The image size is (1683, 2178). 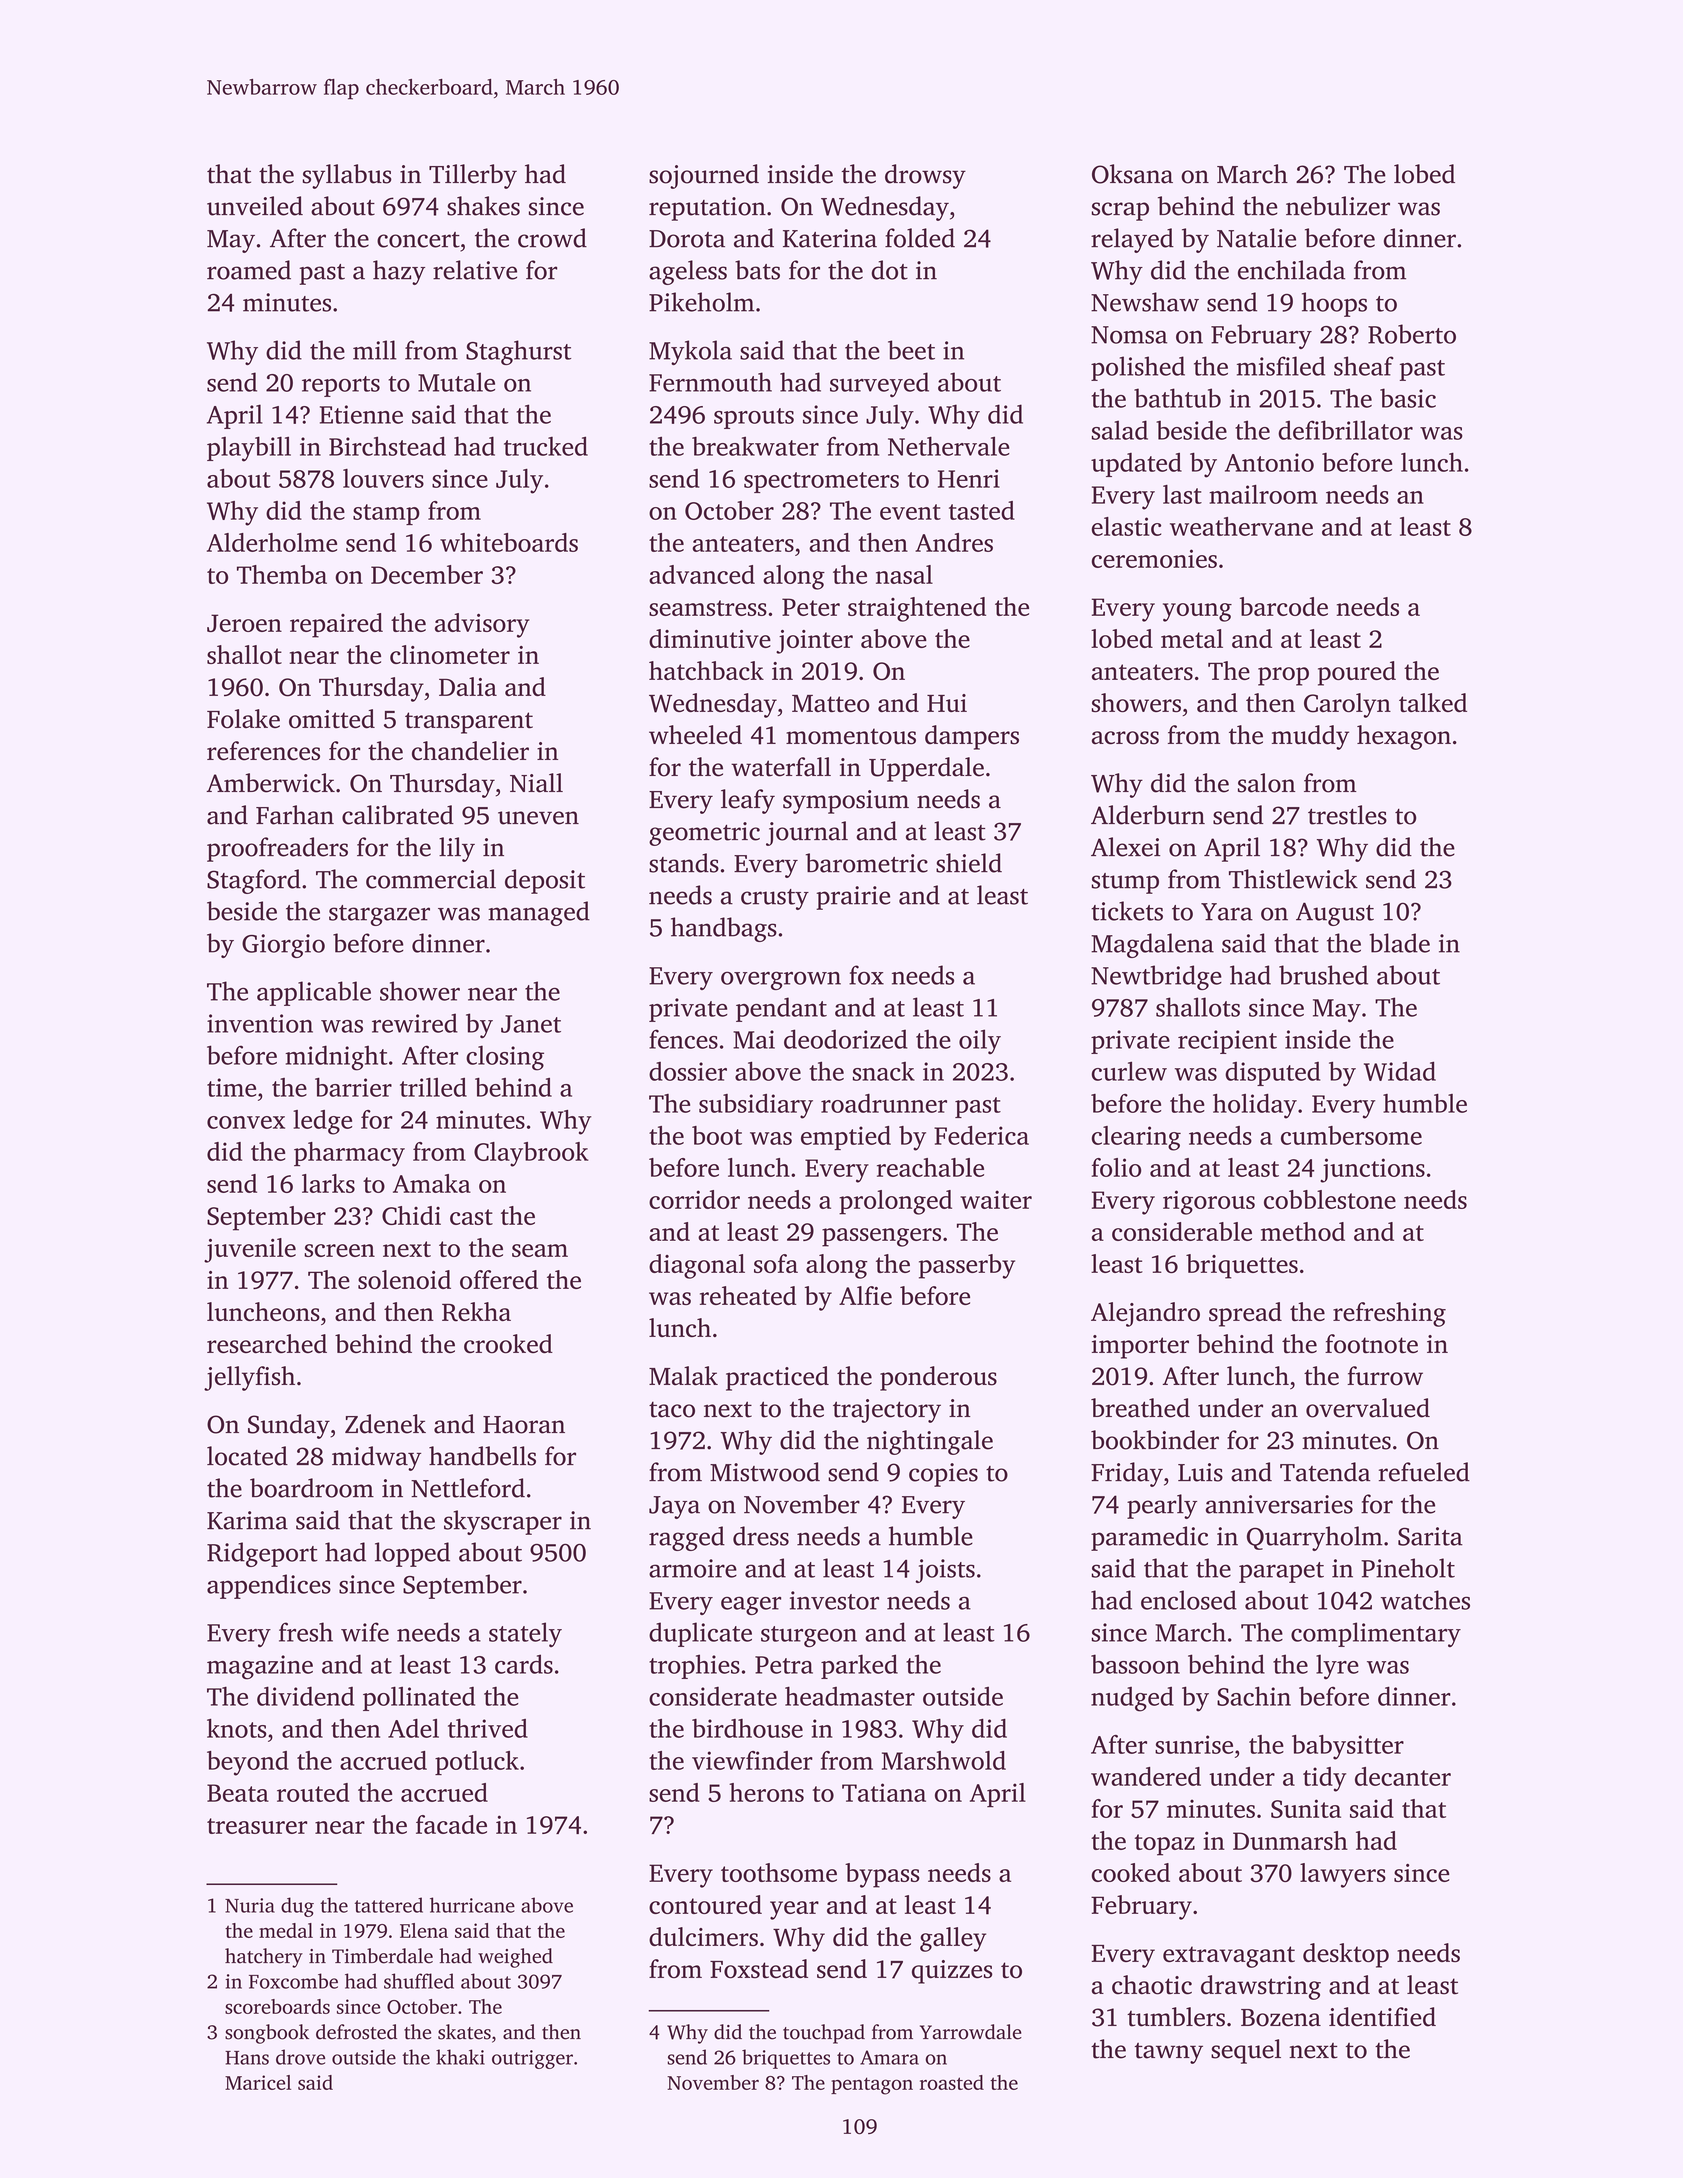 What do you see at coordinates (695, 735) in the screenshot?
I see `wheeled` at bounding box center [695, 735].
